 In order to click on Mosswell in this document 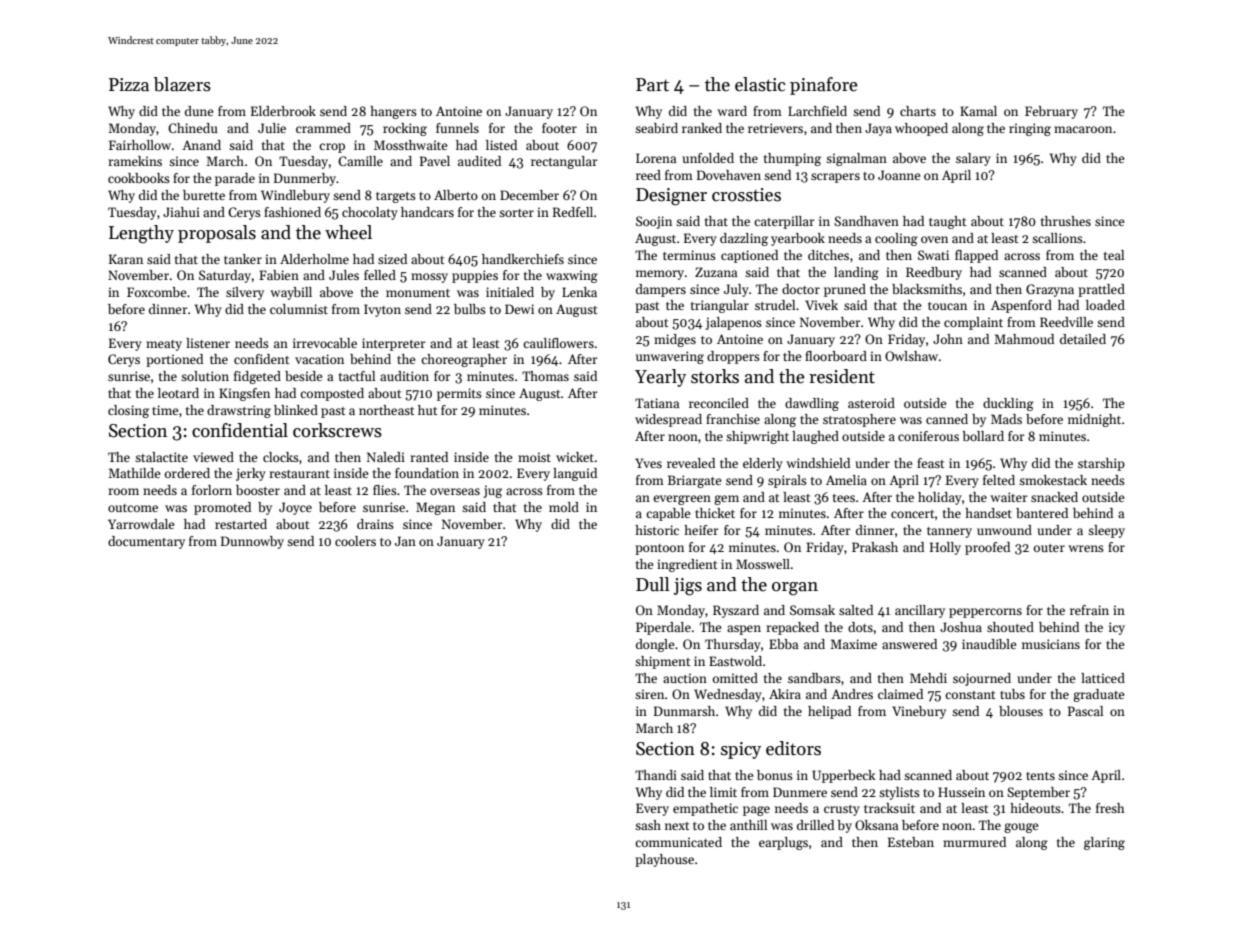, I will do `click(763, 564)`.
